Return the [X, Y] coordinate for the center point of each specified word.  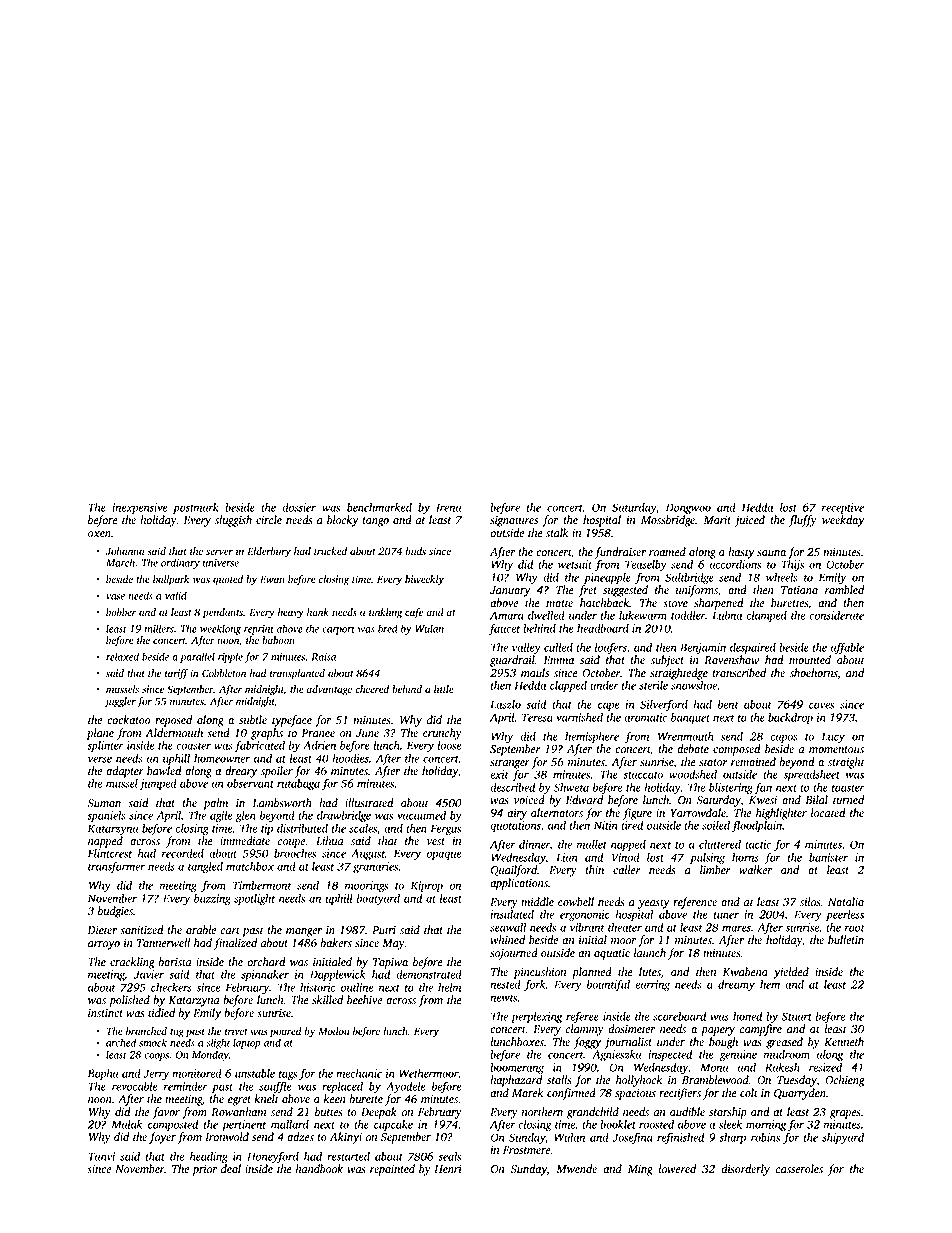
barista [175, 962]
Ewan [272, 579]
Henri [448, 1169]
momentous [836, 750]
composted [173, 1125]
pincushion [540, 973]
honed [748, 1016]
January [510, 591]
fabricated [259, 746]
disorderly [745, 1170]
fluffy [803, 521]
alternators [557, 813]
